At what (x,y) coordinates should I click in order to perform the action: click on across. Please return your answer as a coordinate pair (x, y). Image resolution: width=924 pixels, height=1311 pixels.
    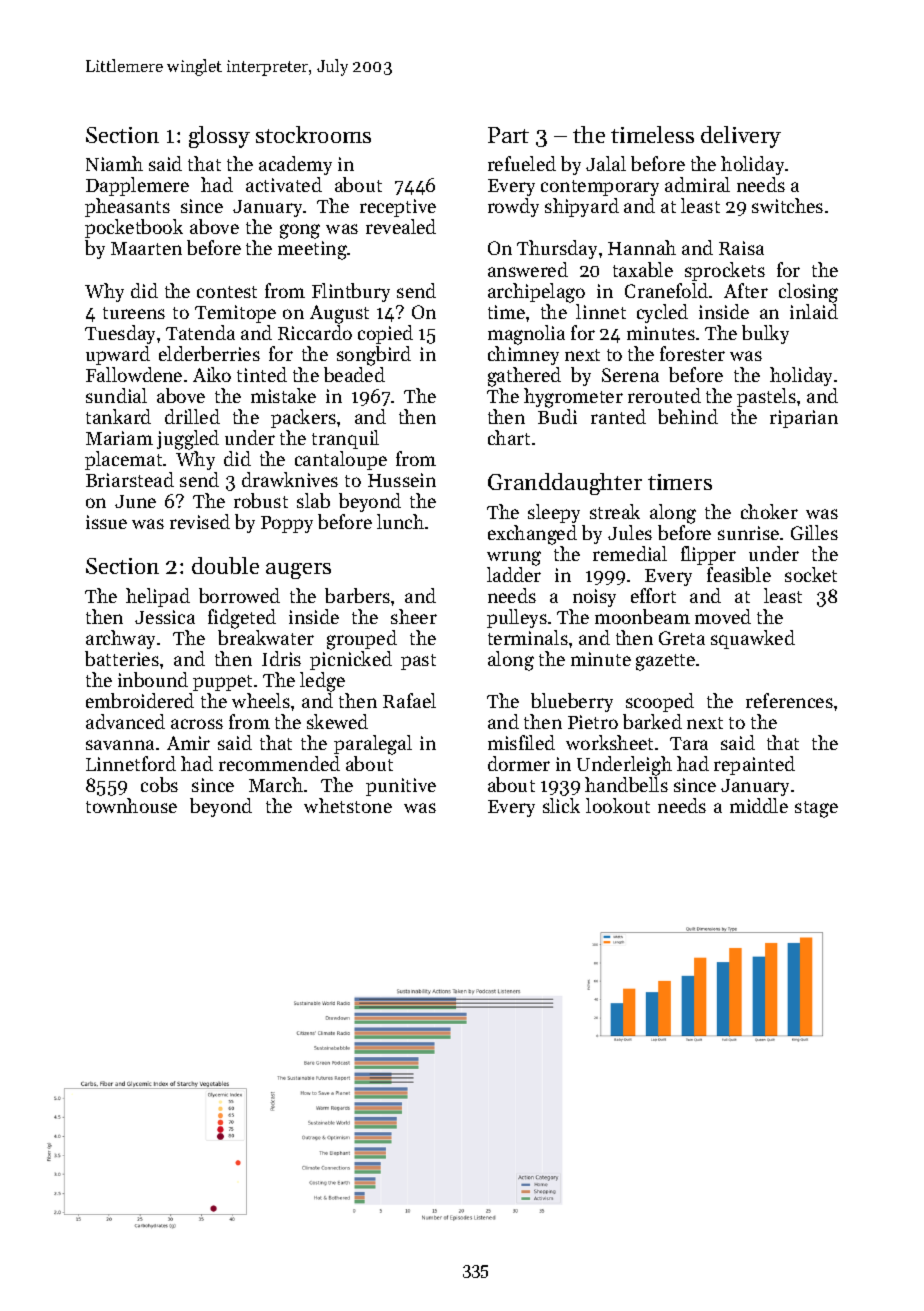
    Looking at the image, I should click on (197, 724).
